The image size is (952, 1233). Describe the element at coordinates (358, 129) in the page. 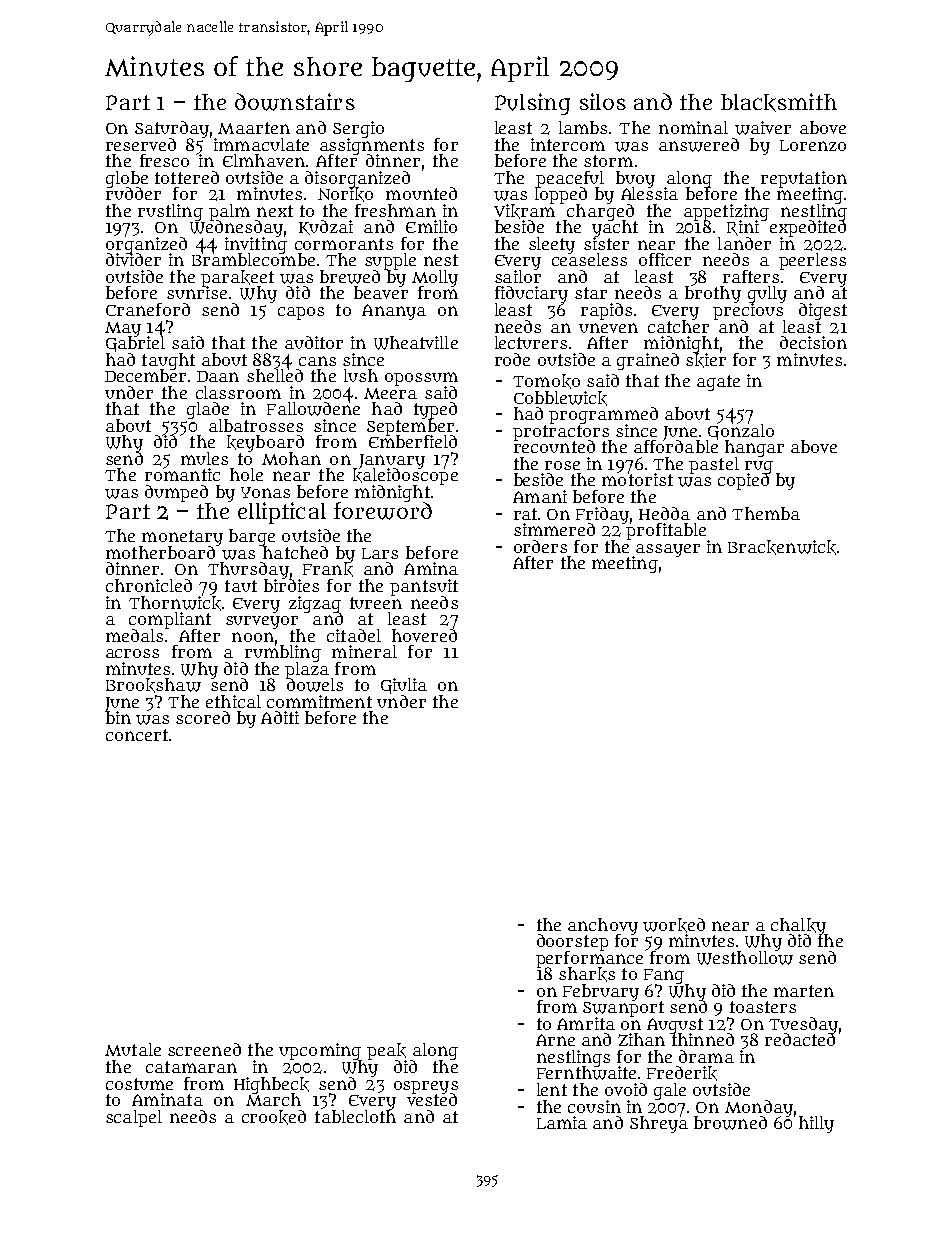

I see `Sergio` at that location.
